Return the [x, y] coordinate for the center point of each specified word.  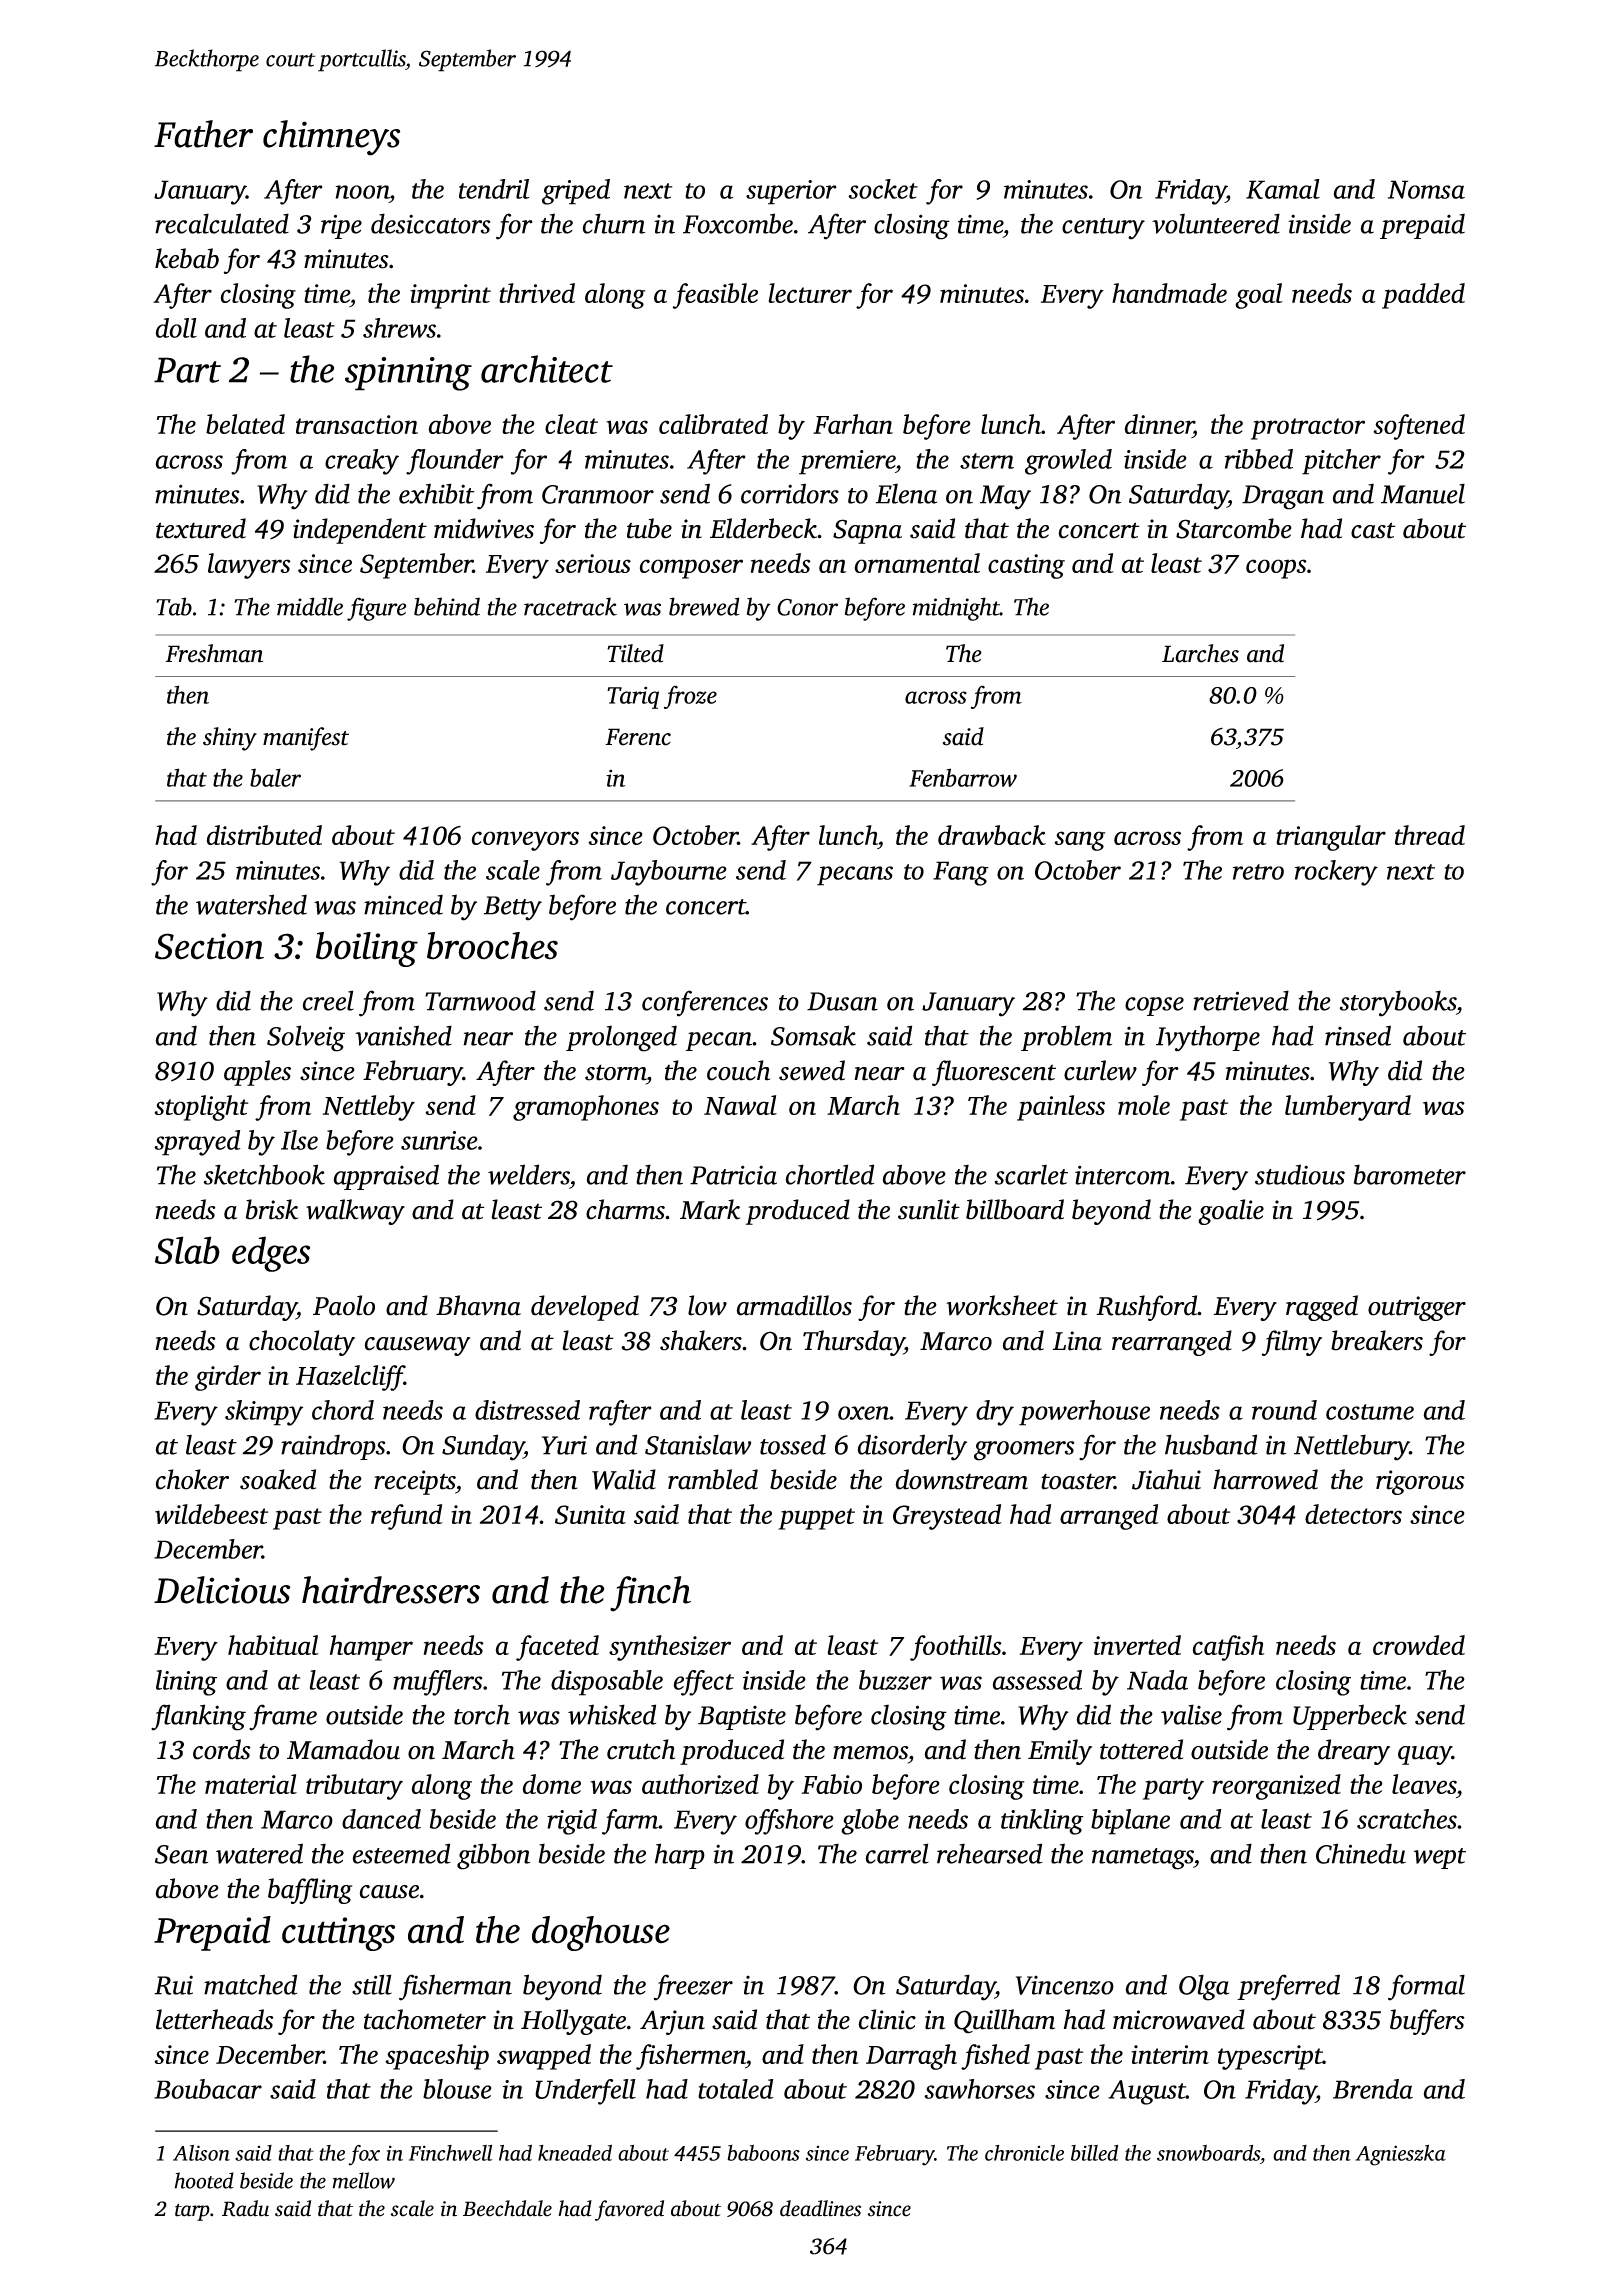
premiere [847, 462]
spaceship [437, 2057]
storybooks [1398, 1003]
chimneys [331, 138]
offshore [789, 1822]
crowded [1419, 1645]
